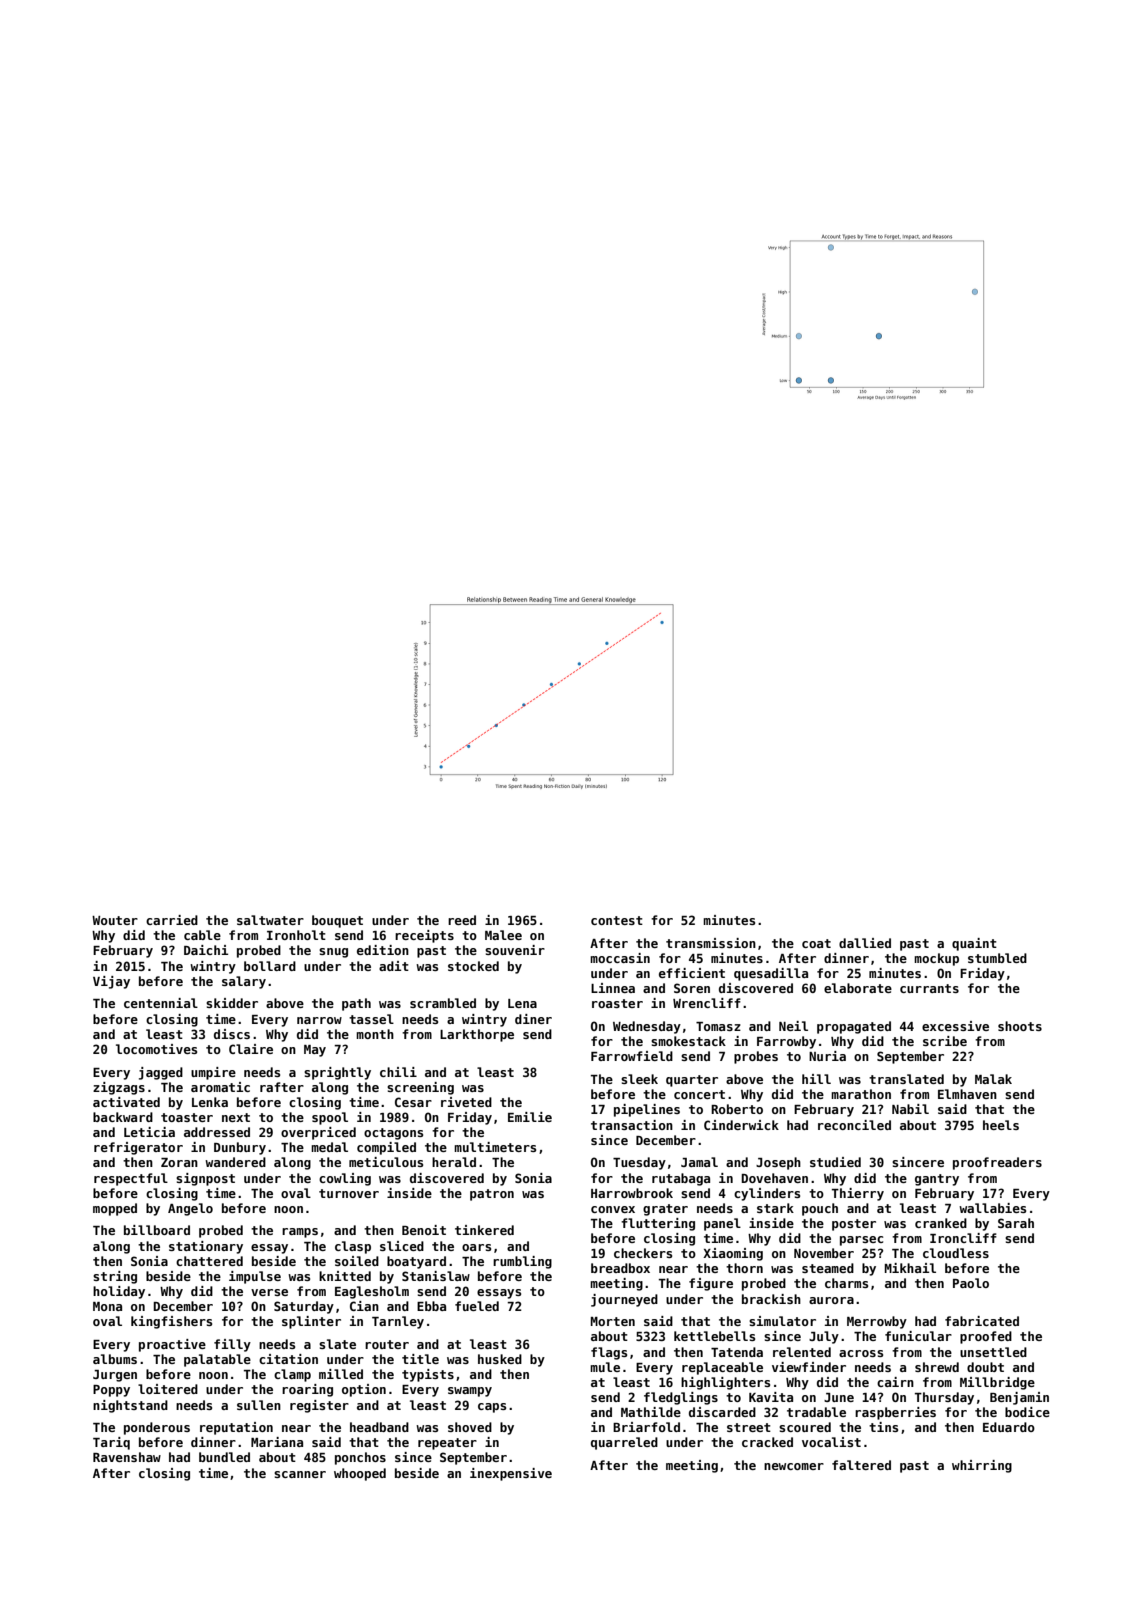 This document has height=1620, width=1146. What do you see at coordinates (161, 1003) in the document?
I see `centennial` at bounding box center [161, 1003].
